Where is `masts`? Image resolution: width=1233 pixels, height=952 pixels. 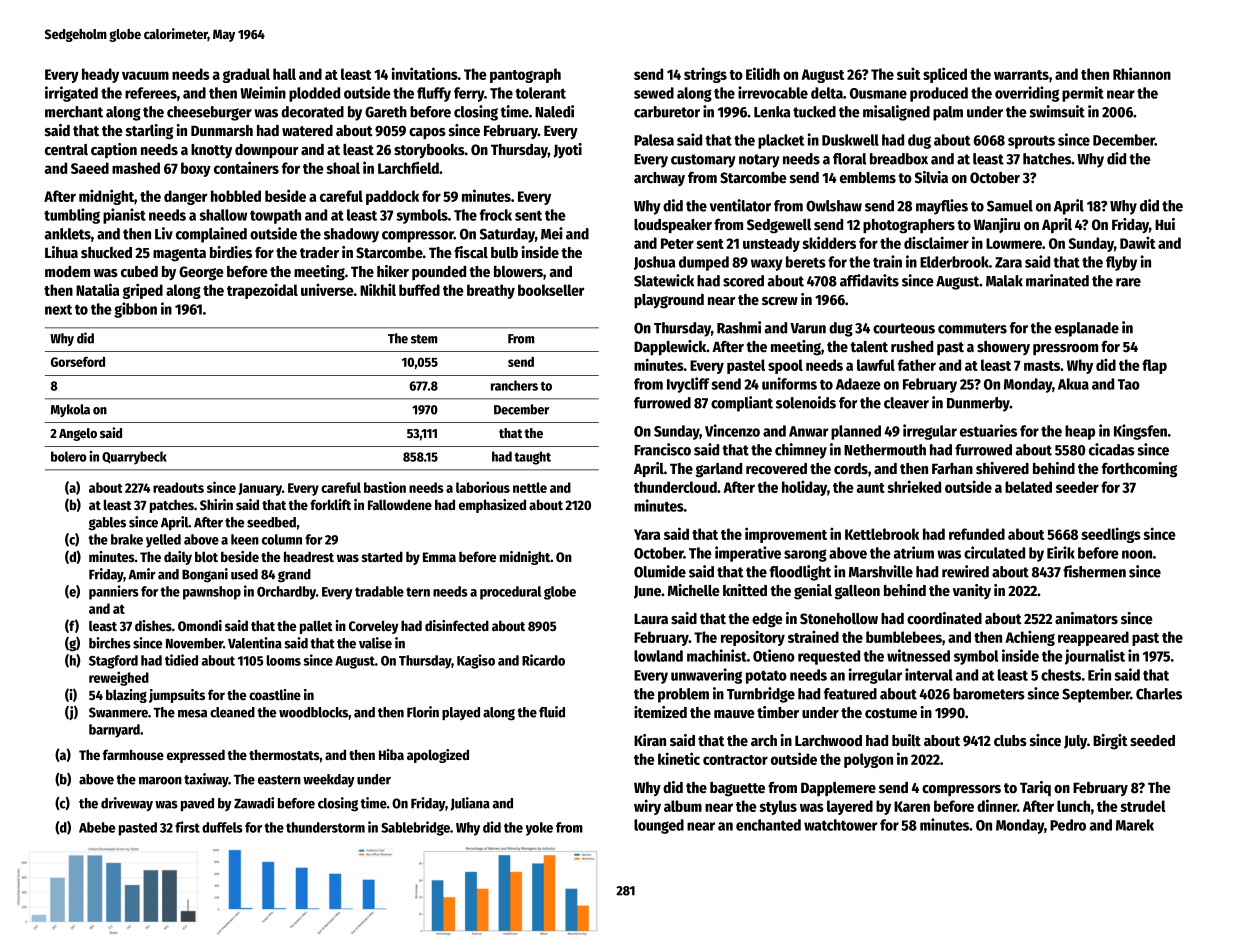 masts is located at coordinates (1042, 366).
